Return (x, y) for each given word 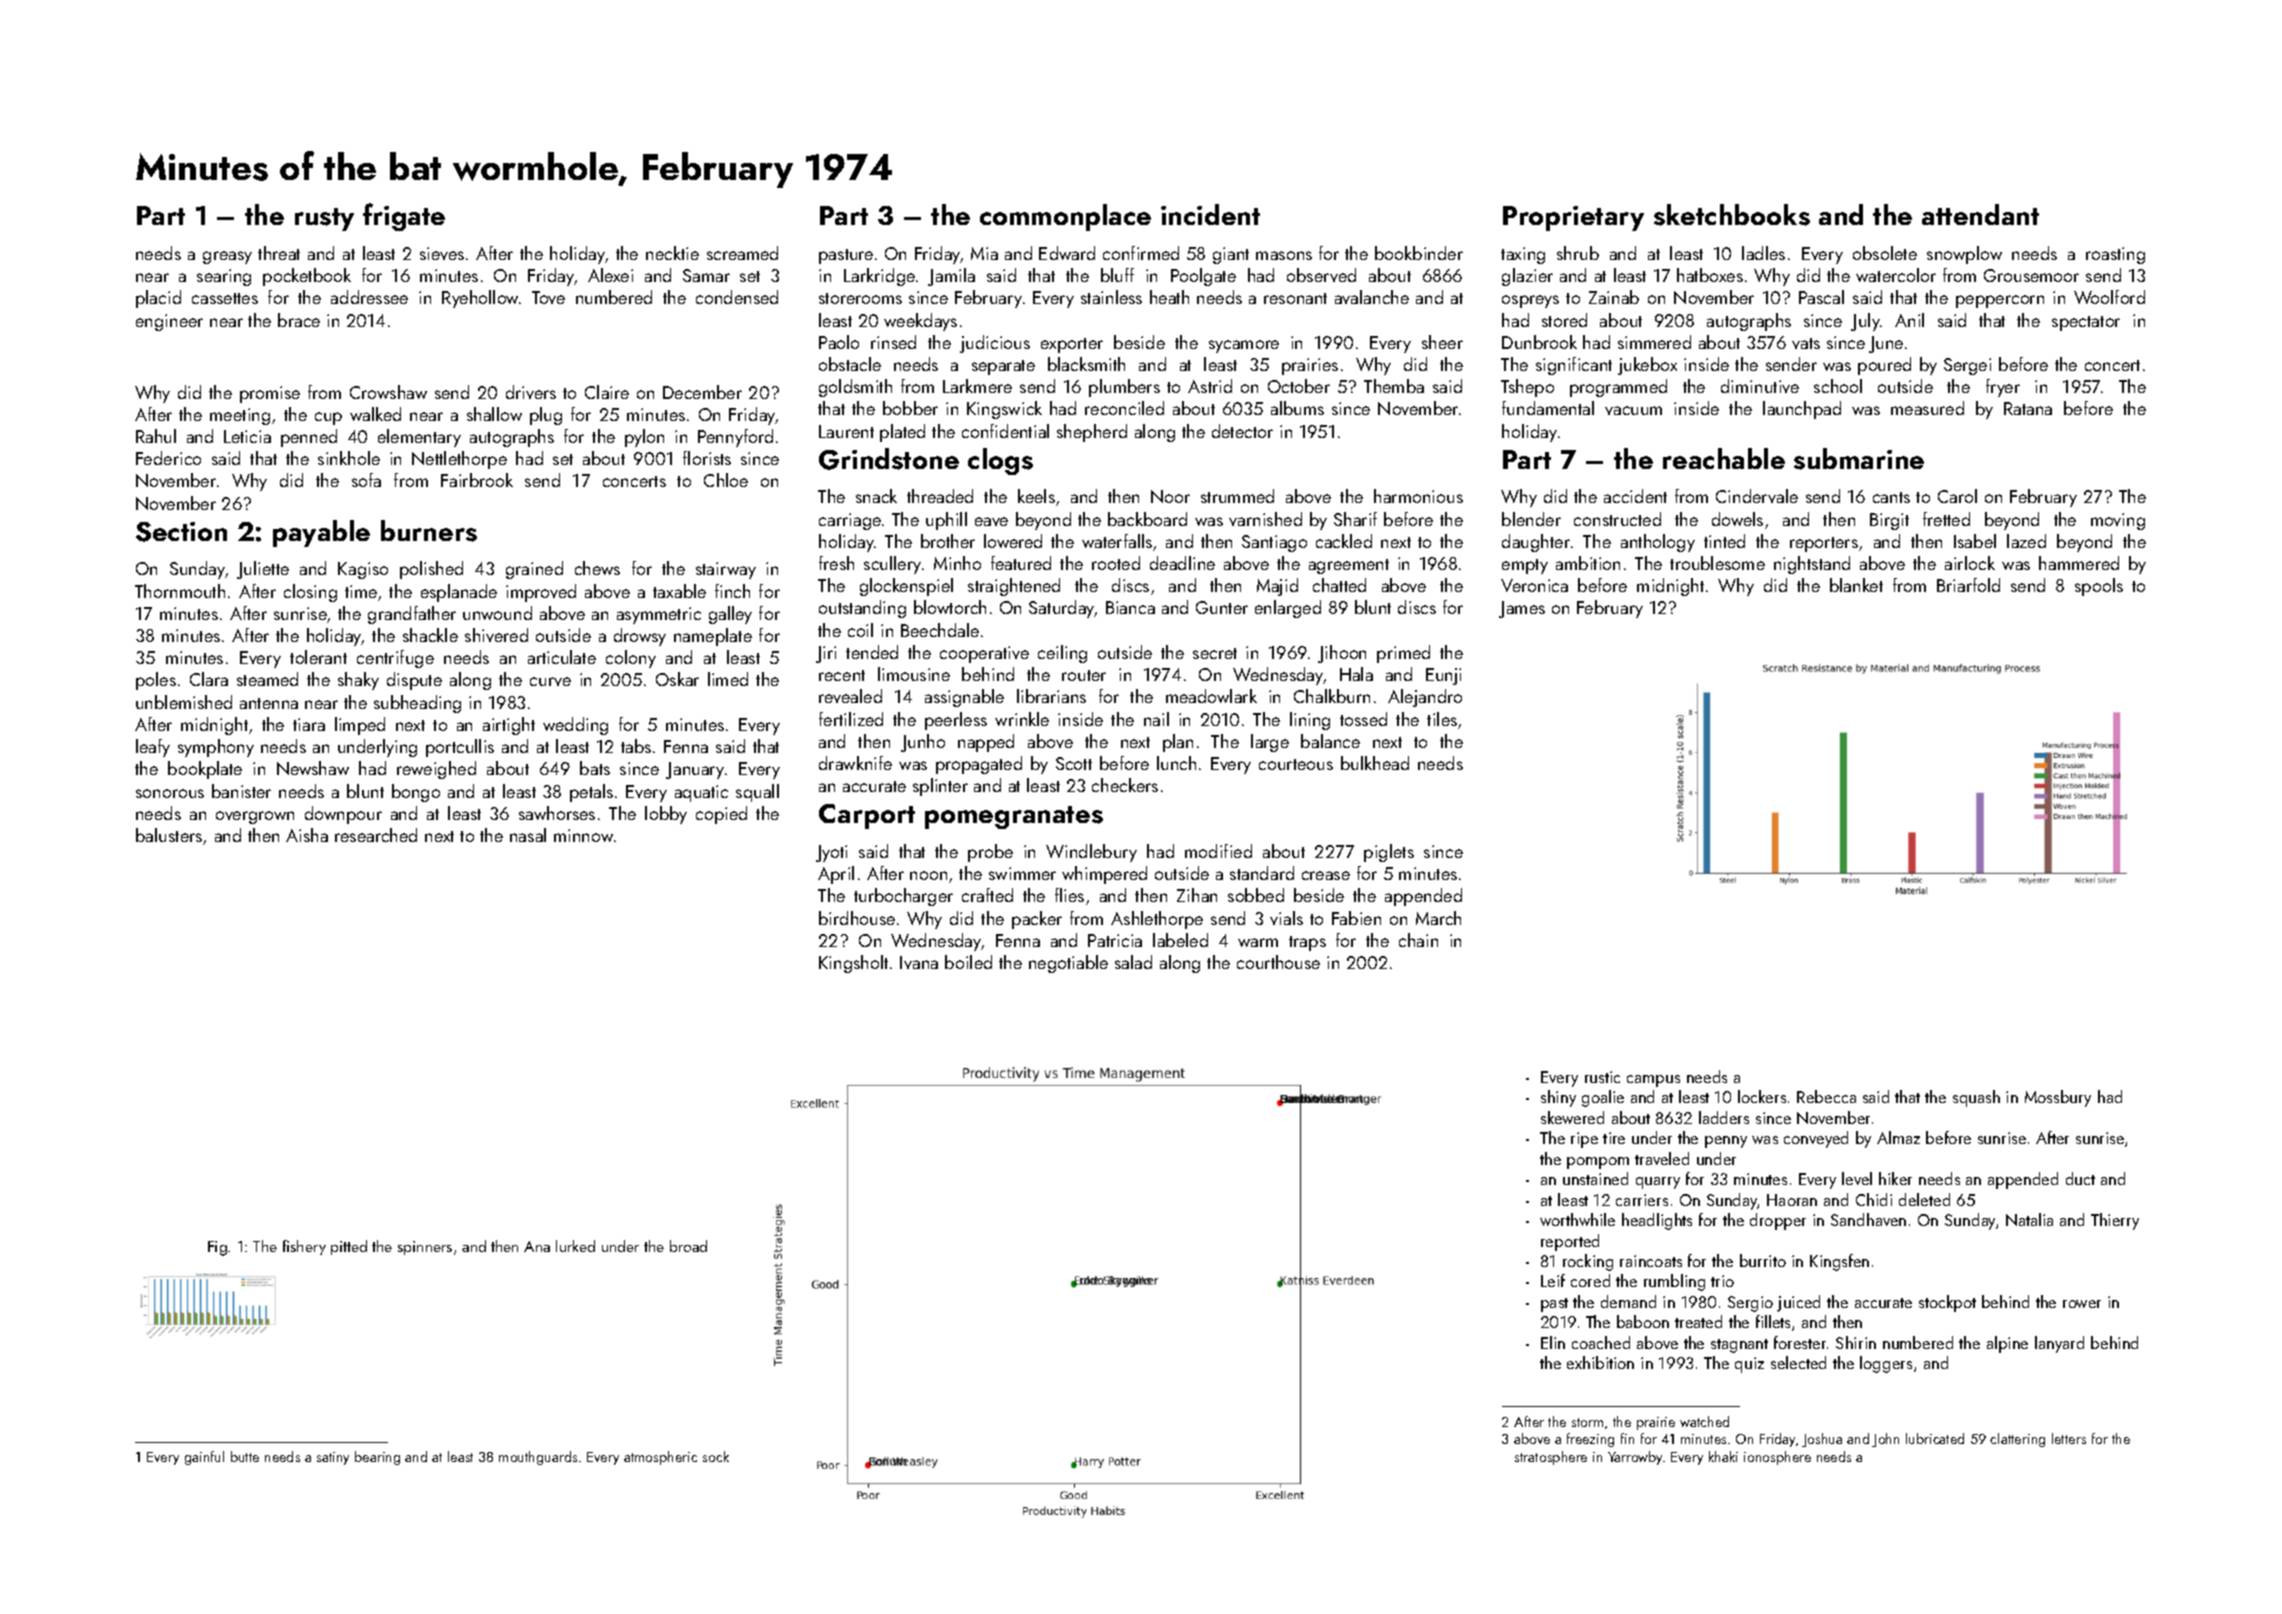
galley (730, 615)
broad (688, 1246)
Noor (1170, 496)
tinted (1724, 541)
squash (1976, 1098)
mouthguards (538, 1458)
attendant (1980, 214)
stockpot (1947, 1303)
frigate (404, 217)
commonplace (1065, 217)
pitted (349, 1247)
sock (716, 1456)
